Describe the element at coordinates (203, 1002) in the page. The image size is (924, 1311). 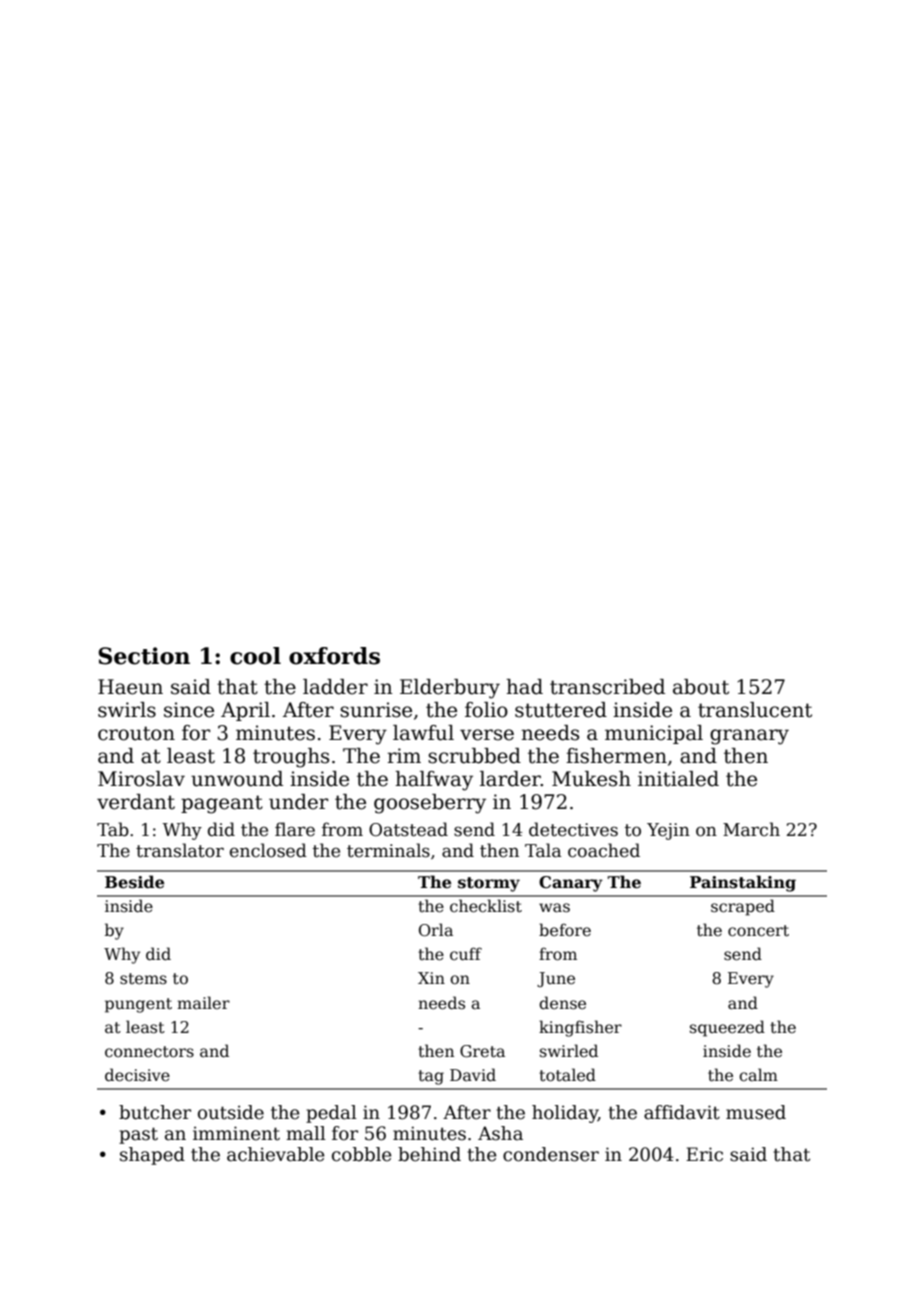
I see `mailer` at that location.
